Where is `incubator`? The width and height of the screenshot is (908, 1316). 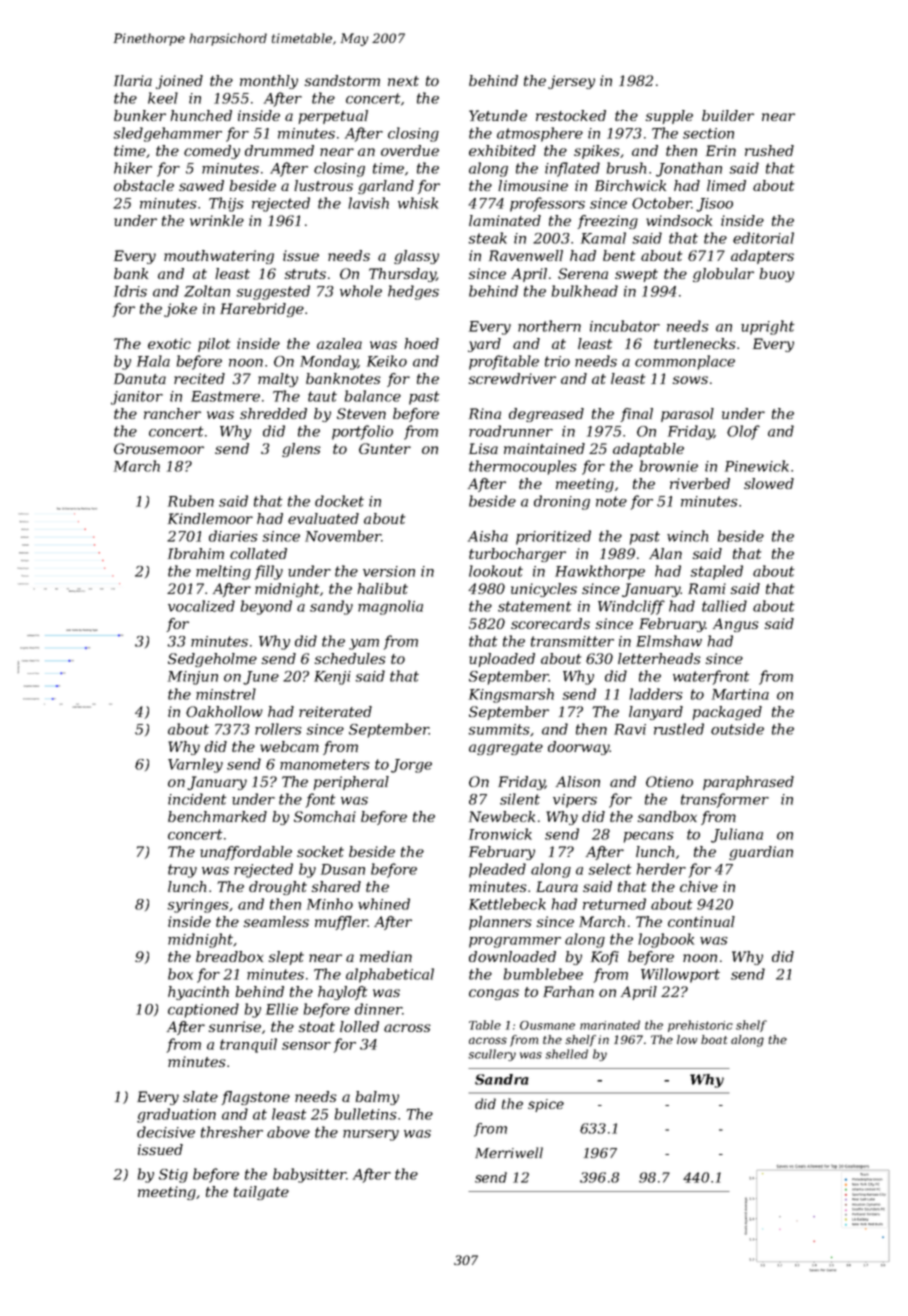 incubator is located at coordinates (625, 326).
